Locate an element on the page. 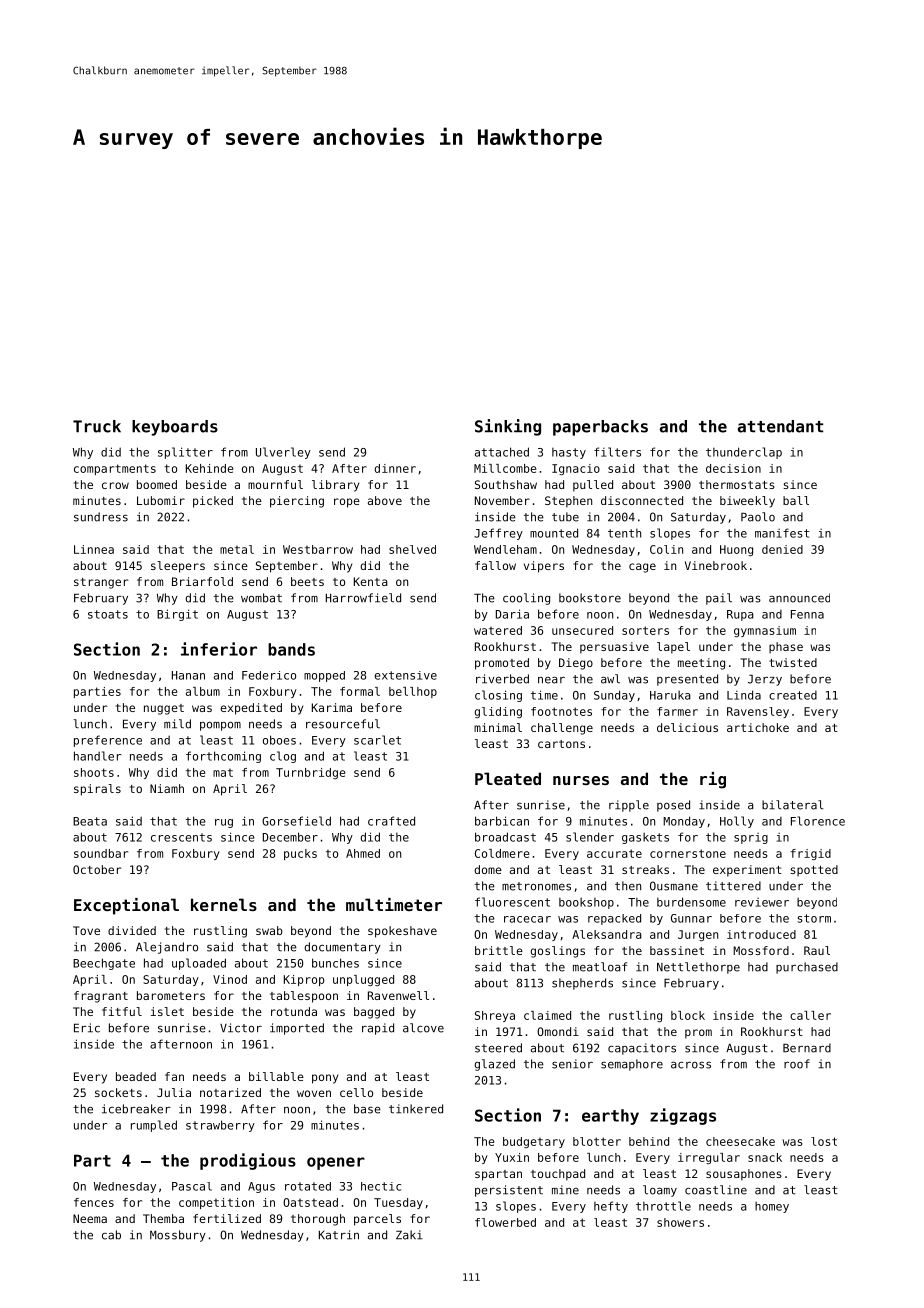 This page has height=1308, width=924. meatloaf is located at coordinates (600, 967).
